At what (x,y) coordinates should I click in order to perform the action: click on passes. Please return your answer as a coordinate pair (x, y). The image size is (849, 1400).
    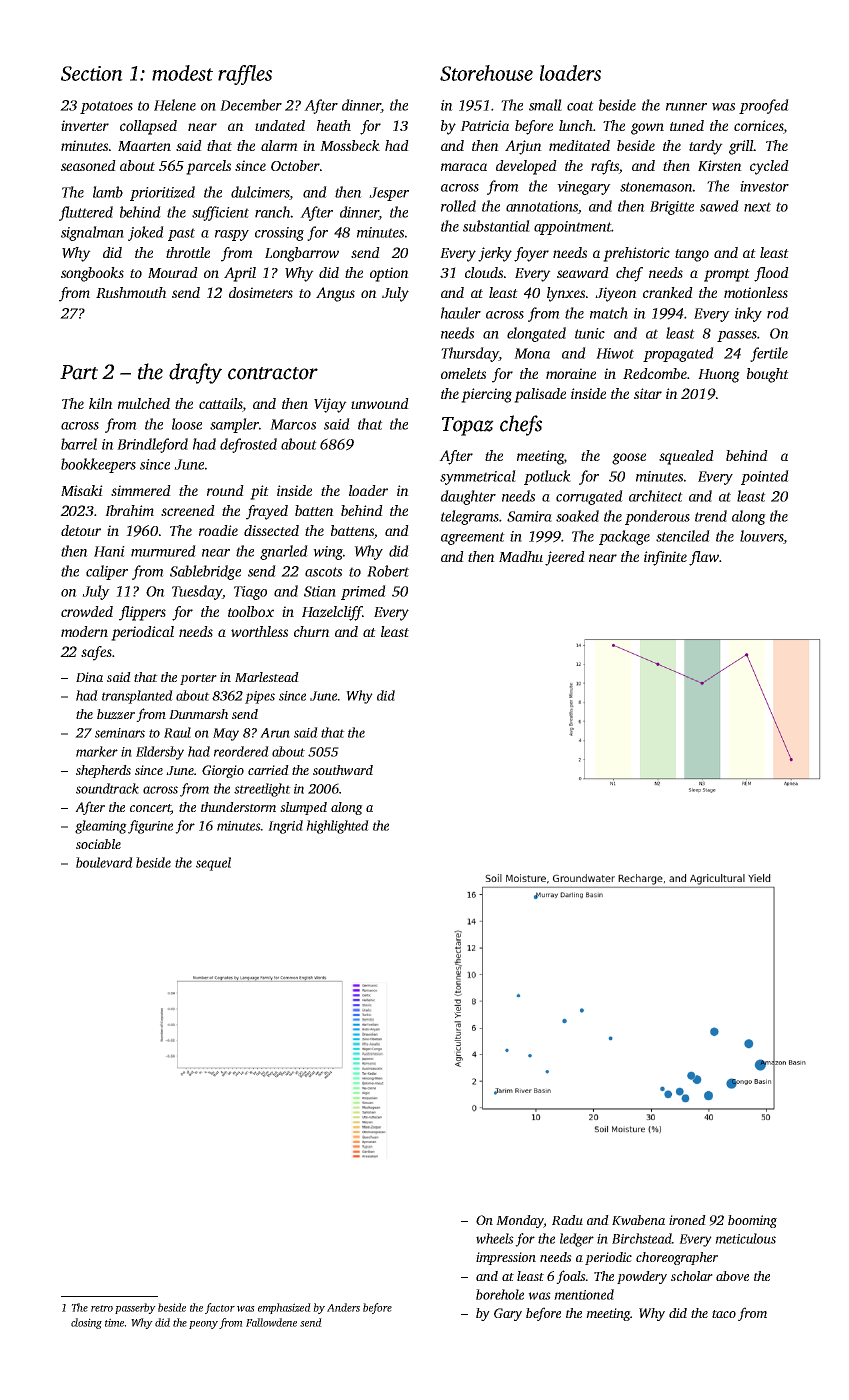
    Looking at the image, I should click on (737, 336).
